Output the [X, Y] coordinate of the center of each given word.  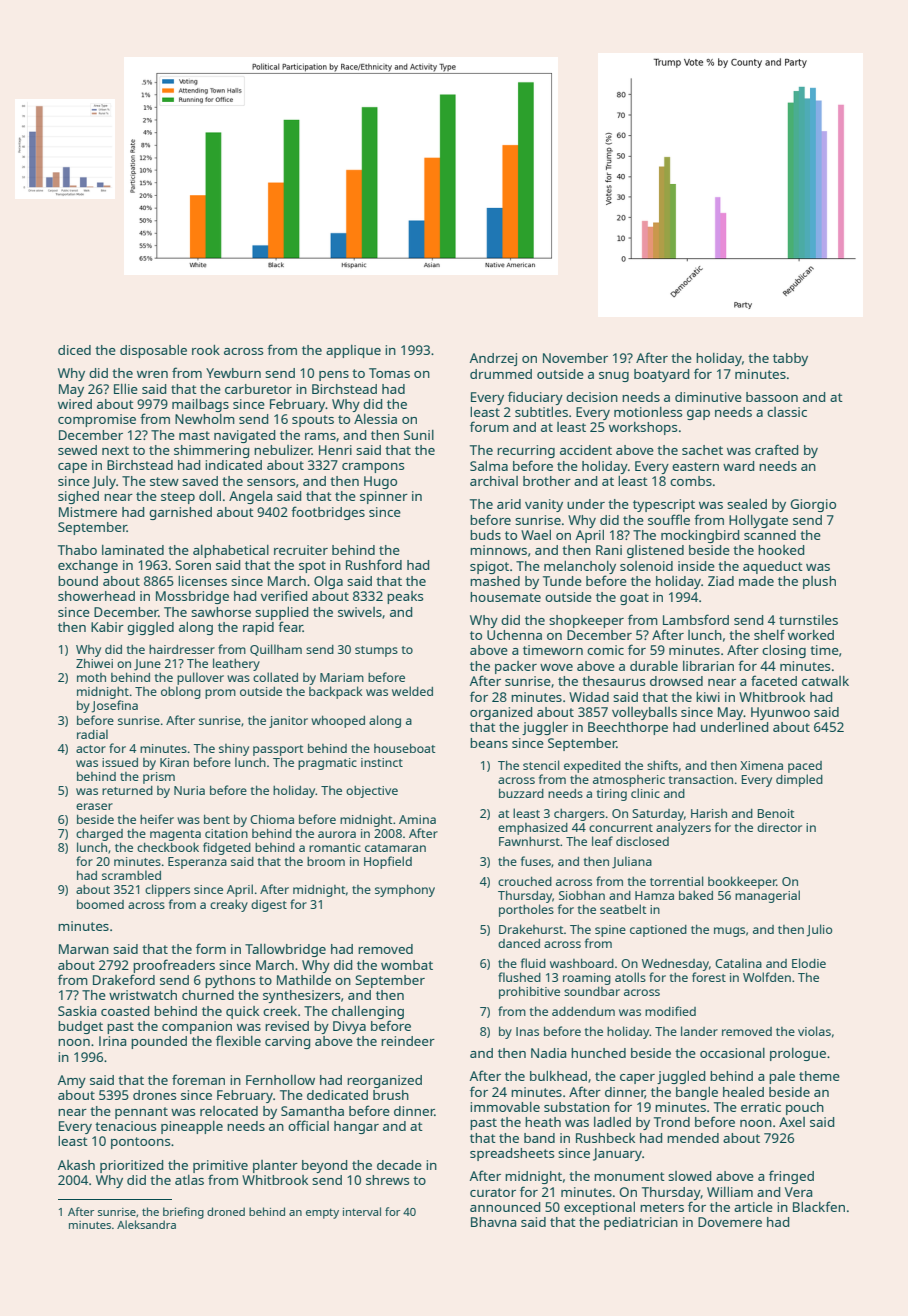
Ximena [761, 765]
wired [75, 404]
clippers [167, 890]
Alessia [375, 419]
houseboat [405, 748]
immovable [505, 1107]
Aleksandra [146, 1224]
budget [80, 1027]
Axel [792, 1122]
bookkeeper [742, 882]
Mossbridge [192, 597]
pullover [200, 678]
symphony [405, 890]
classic [787, 412]
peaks [405, 597]
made [756, 581]
